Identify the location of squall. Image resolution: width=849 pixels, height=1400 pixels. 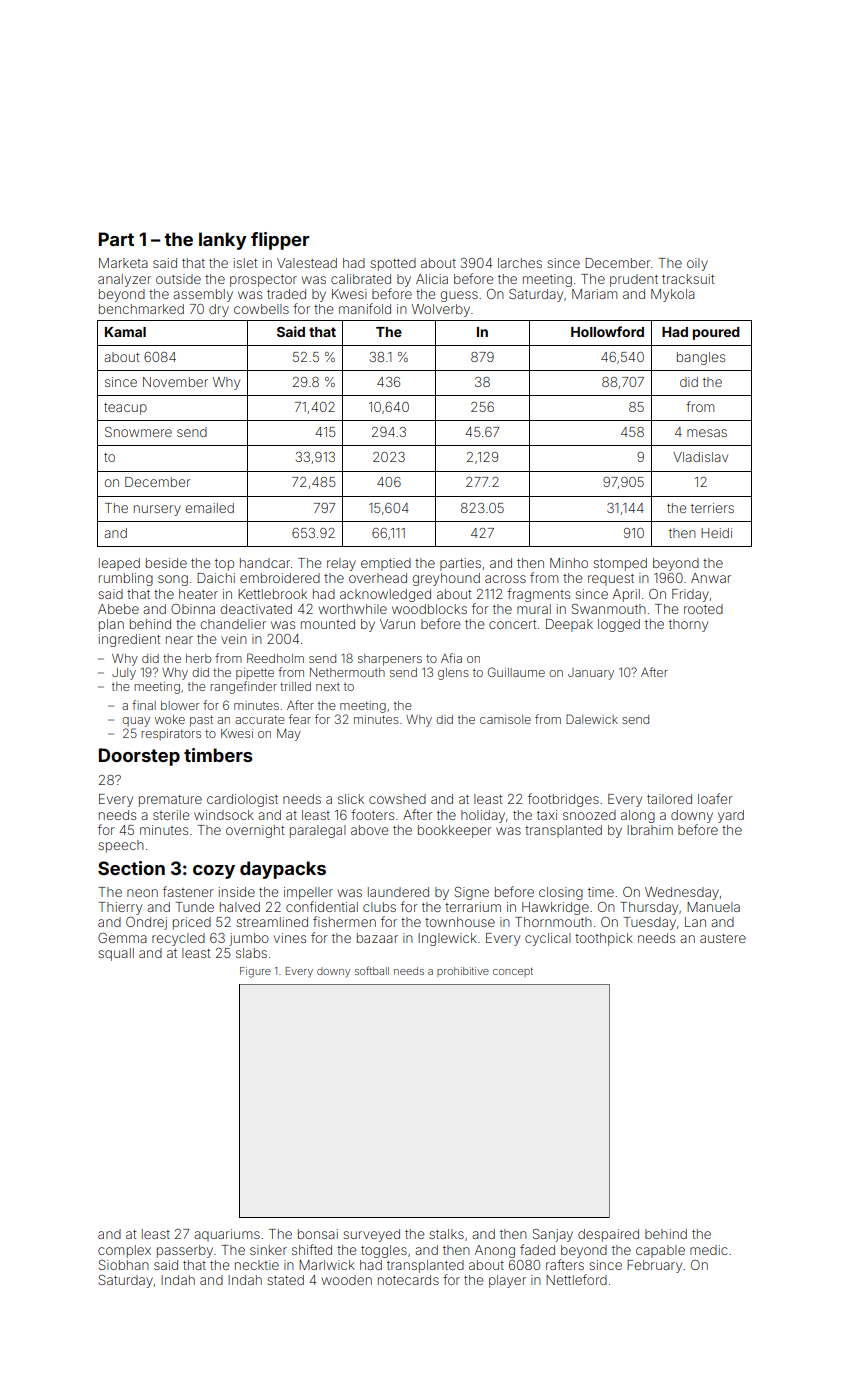
(116, 954).
